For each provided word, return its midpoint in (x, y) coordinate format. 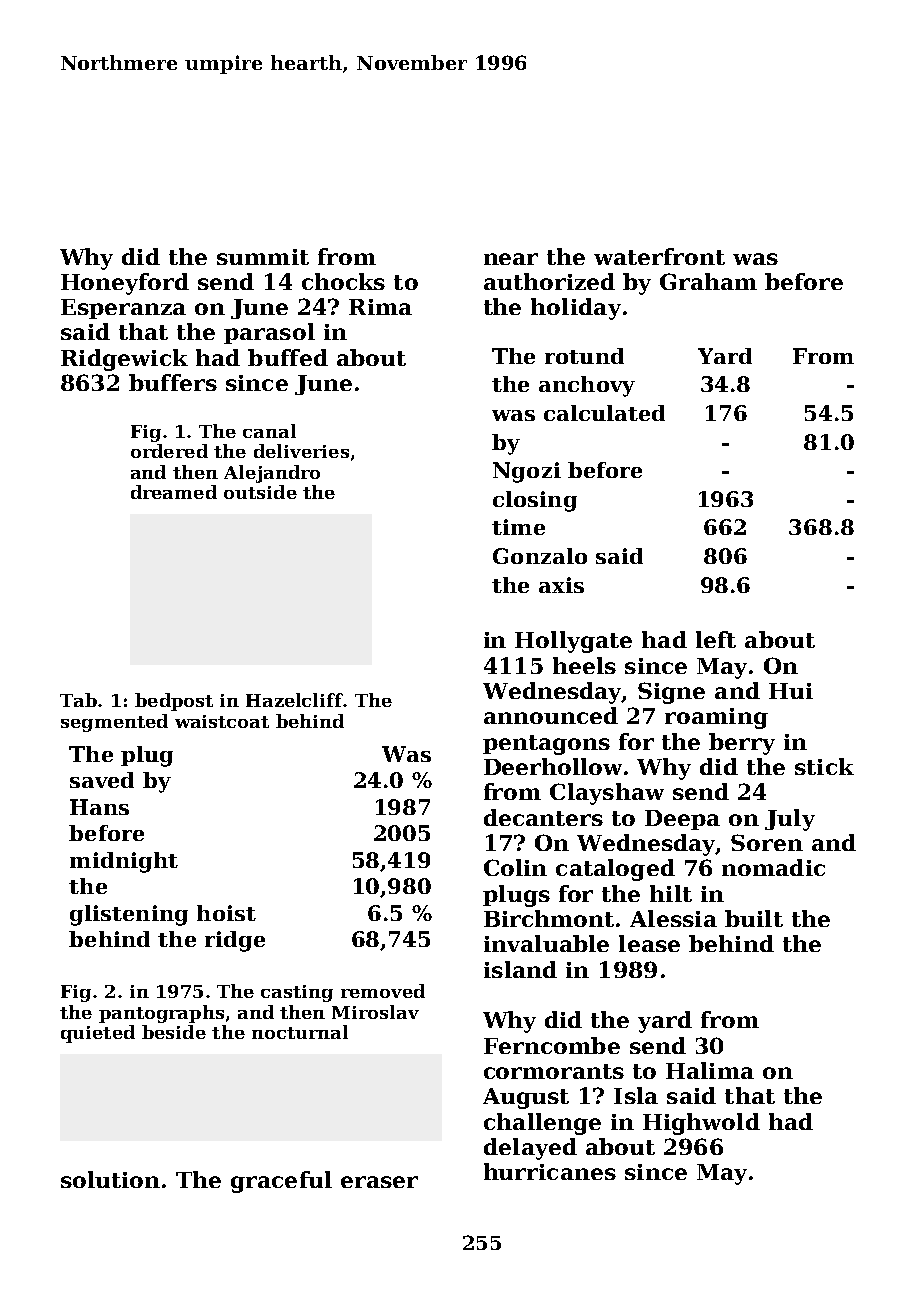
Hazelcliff (294, 700)
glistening (129, 915)
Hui (791, 691)
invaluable (546, 943)
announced (551, 715)
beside (174, 1032)
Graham (708, 281)
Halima (710, 1070)
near (511, 259)
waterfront (659, 256)
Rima (380, 307)
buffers (173, 382)
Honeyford (125, 284)
